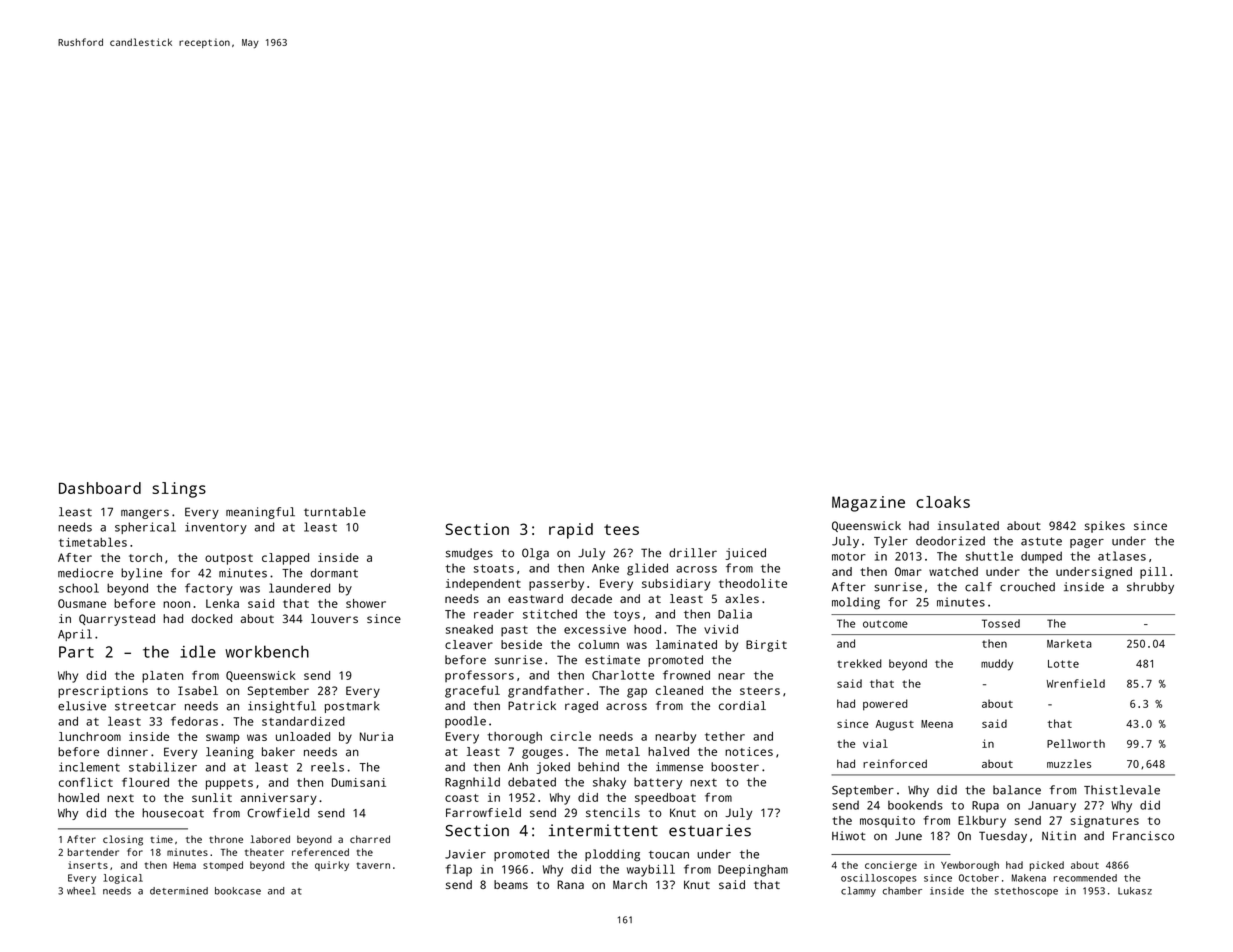 The width and height of the screenshot is (1233, 952). Describe the element at coordinates (81, 891) in the screenshot. I see `wheel` at that location.
